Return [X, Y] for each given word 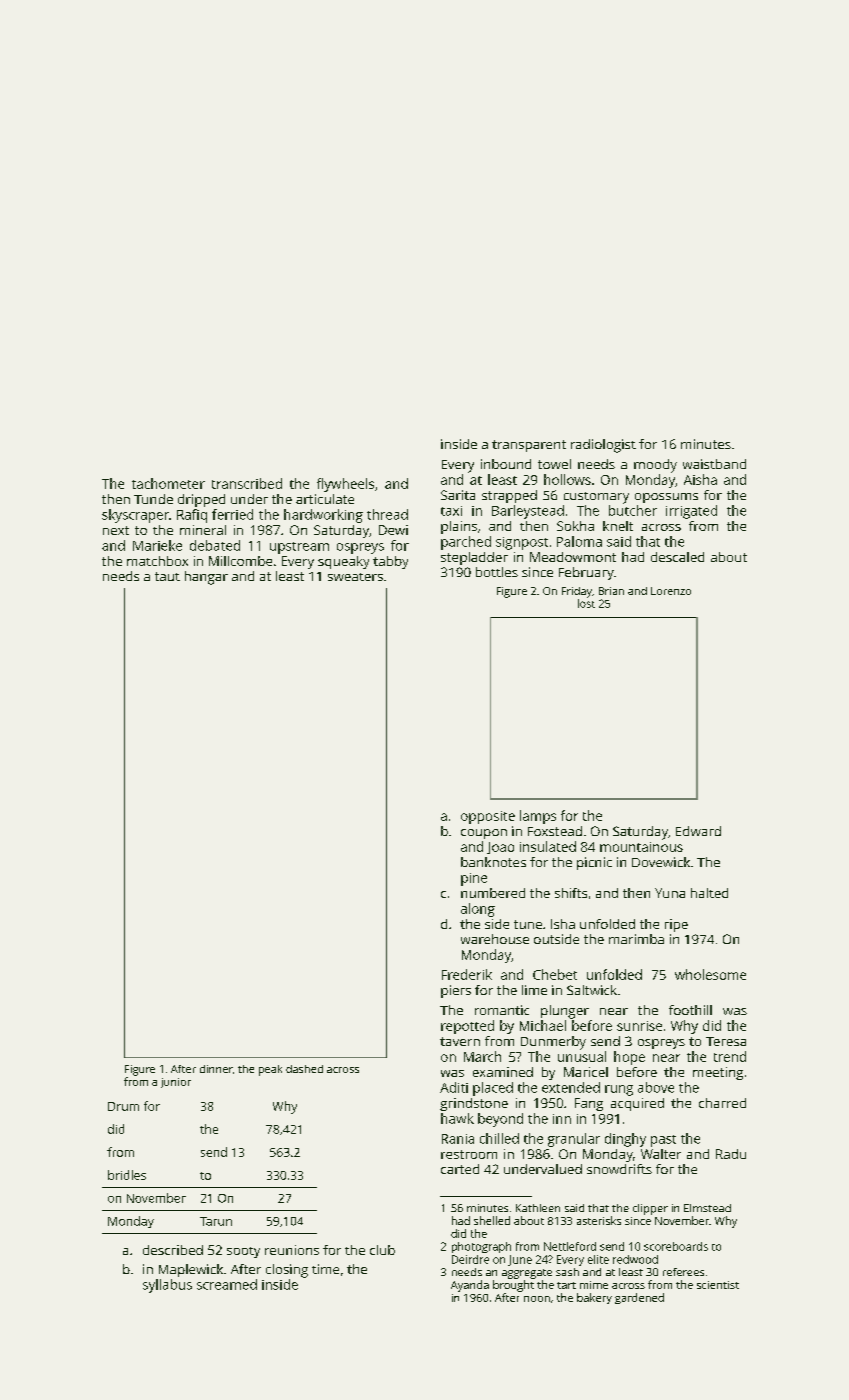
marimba [636, 939]
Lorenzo [671, 591]
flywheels [345, 485]
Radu [731, 1154]
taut [167, 576]
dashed [304, 1069]
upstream [299, 548]
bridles [127, 1175]
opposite [488, 817]
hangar [206, 578]
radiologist [603, 446]
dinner [216, 1069]
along [478, 910]
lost [586, 603]
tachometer [168, 483]
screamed [227, 1284]
